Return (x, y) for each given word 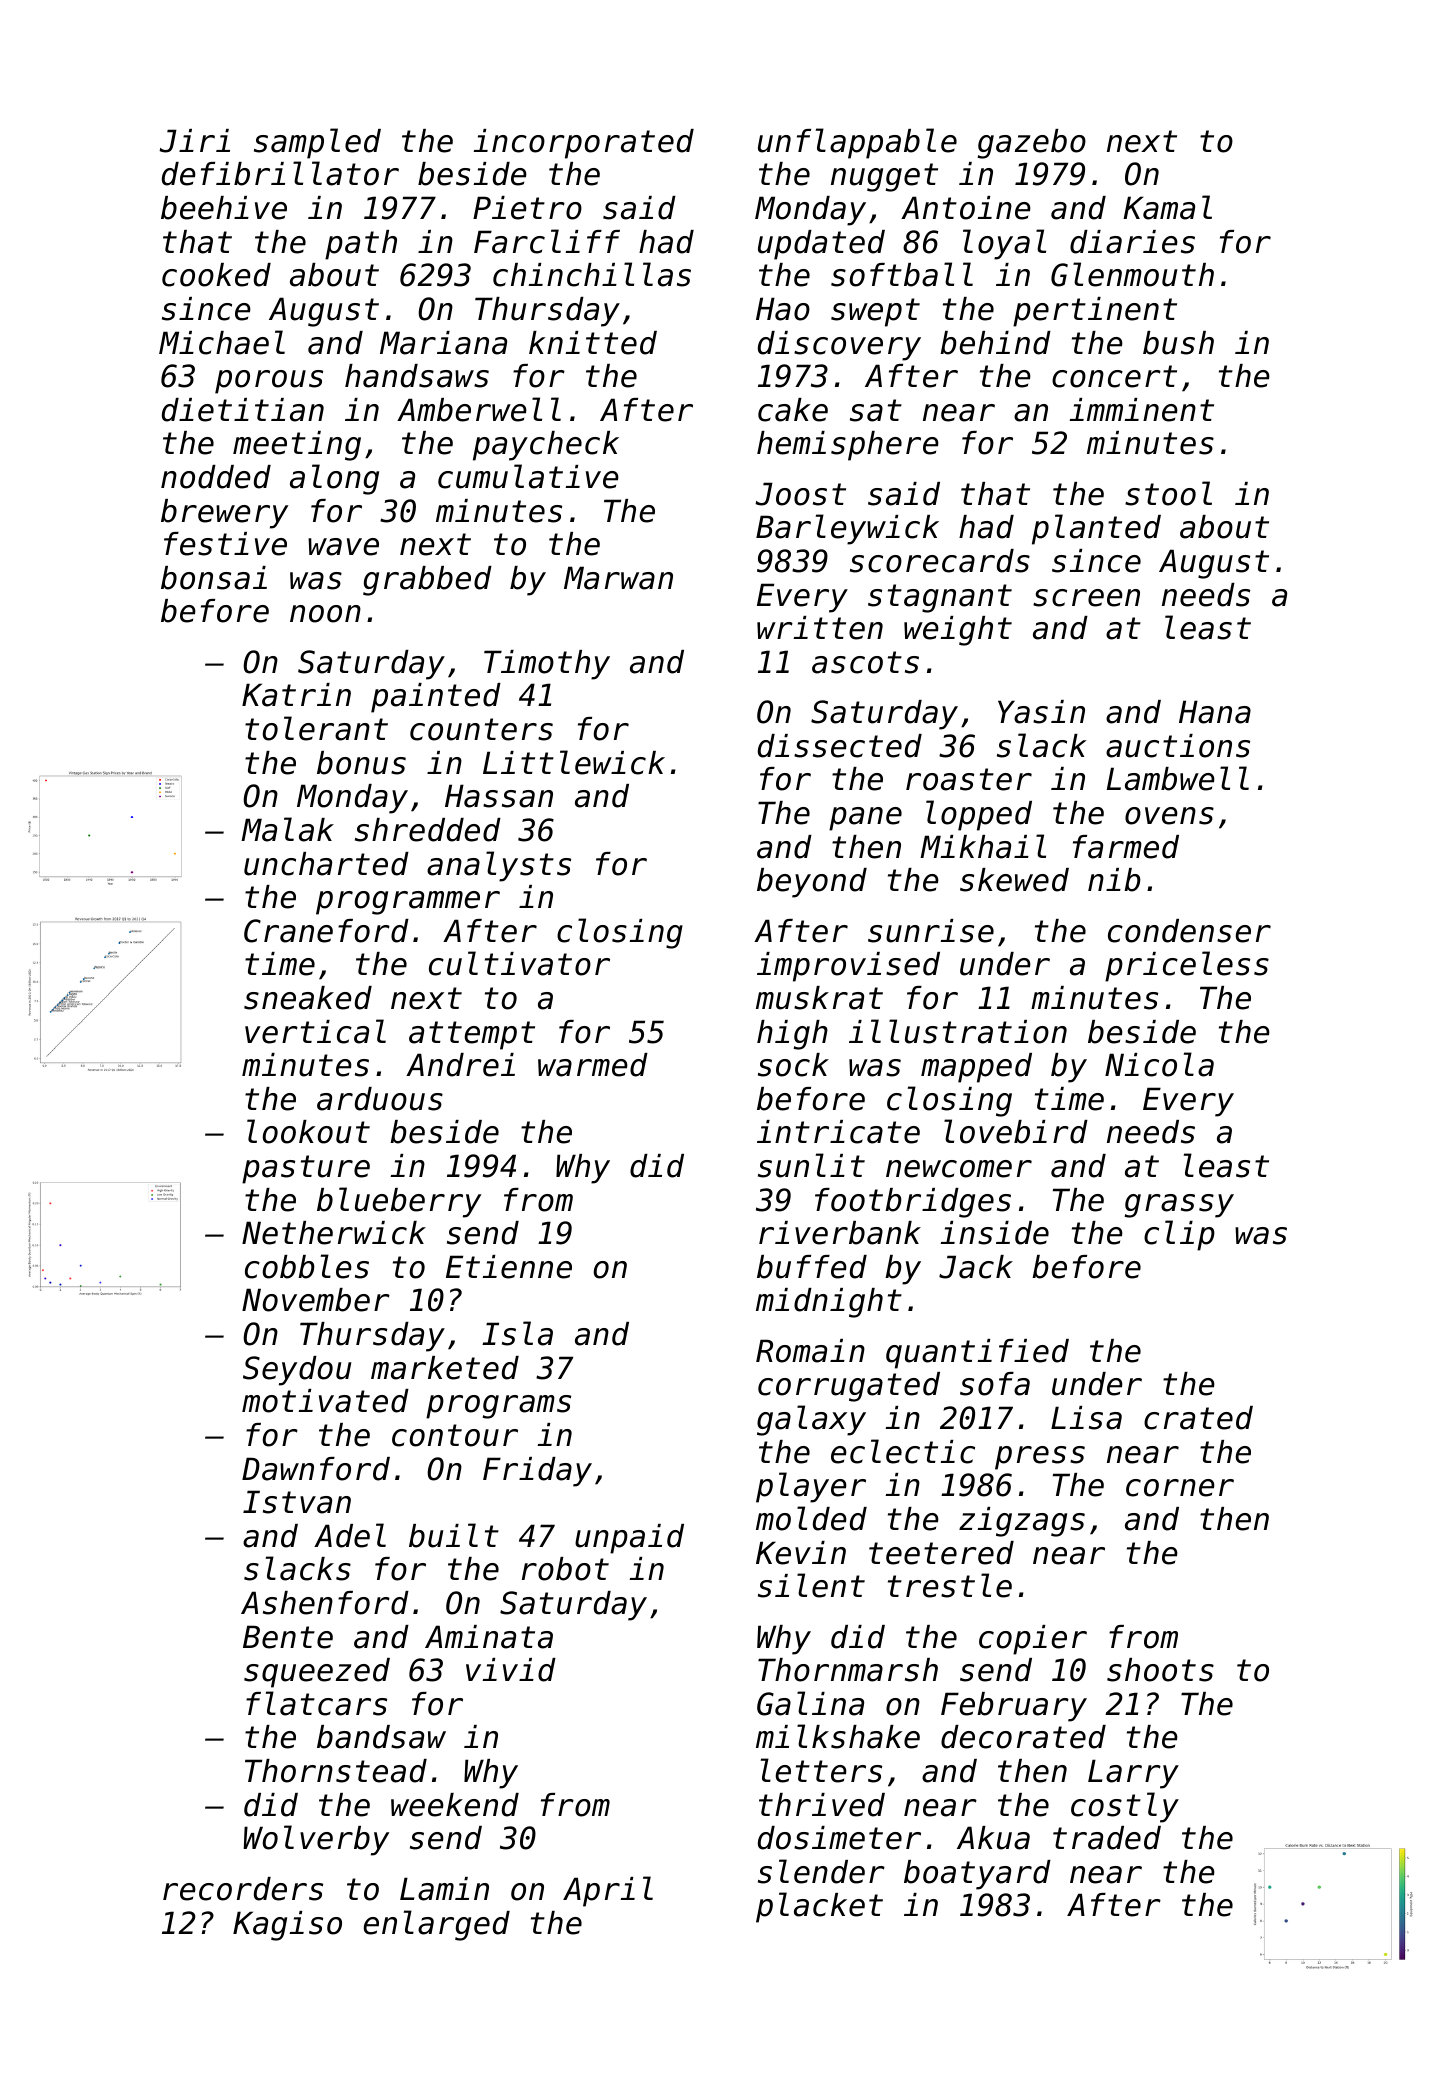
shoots (1160, 1670)
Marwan (618, 578)
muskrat (819, 998)
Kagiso (287, 1926)
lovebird (1016, 1131)
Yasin (1041, 712)
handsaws (417, 376)
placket (819, 1907)
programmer (408, 903)
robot (565, 1569)
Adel (350, 1535)
